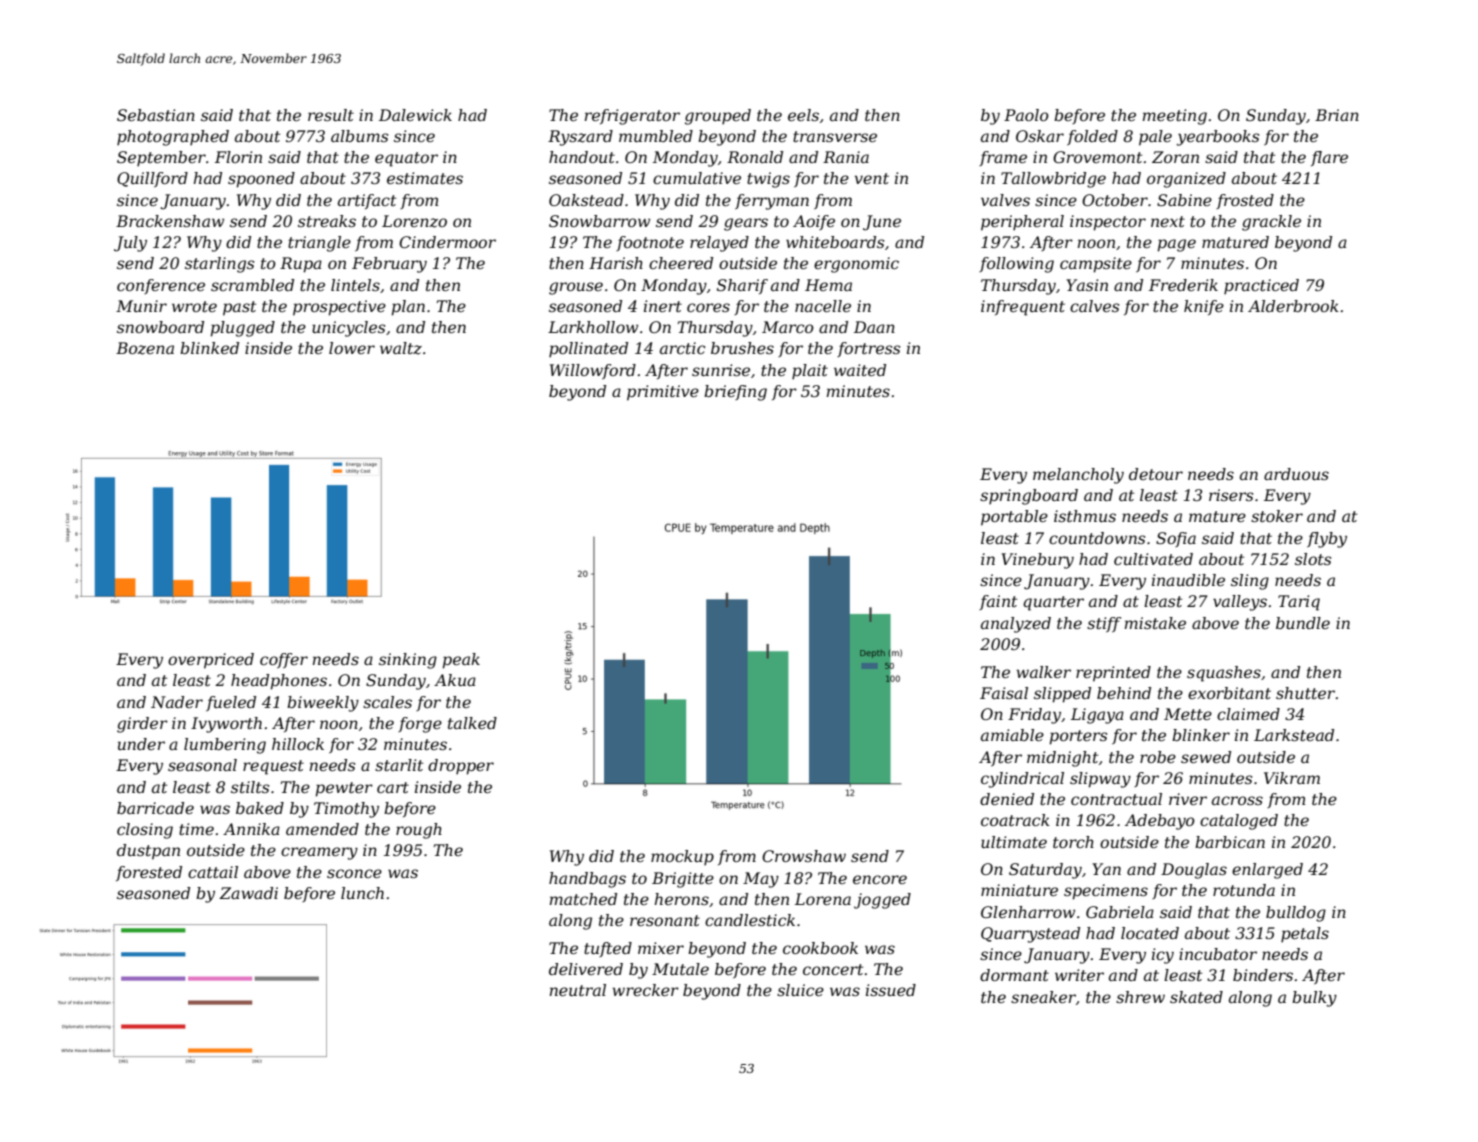 Image resolution: width=1478 pixels, height=1142 pixels. What do you see at coordinates (804, 856) in the screenshot?
I see `Crowshaw` at bounding box center [804, 856].
